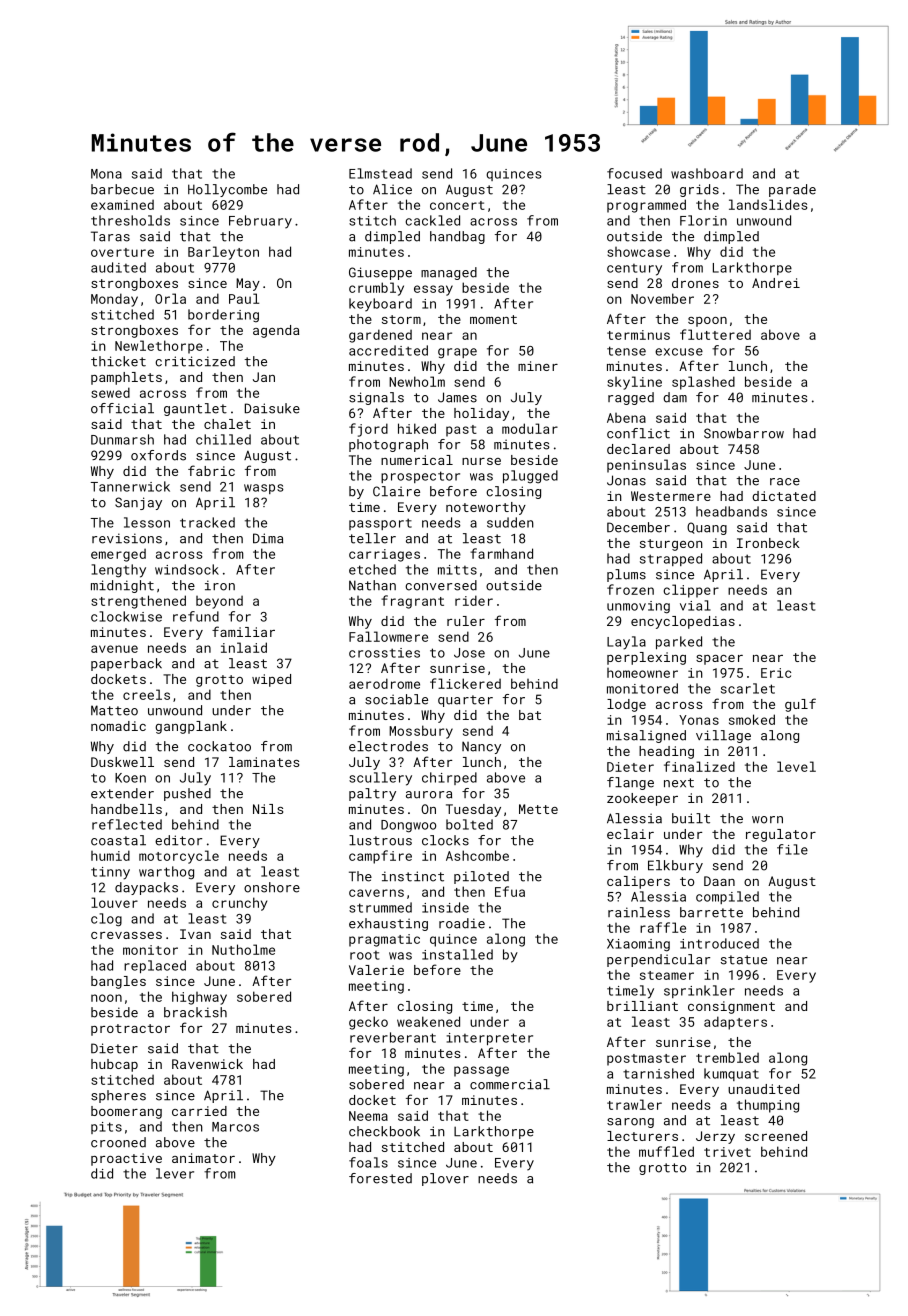 The image size is (908, 1316). Describe the element at coordinates (130, 1030) in the document. I see `protractor` at that location.
